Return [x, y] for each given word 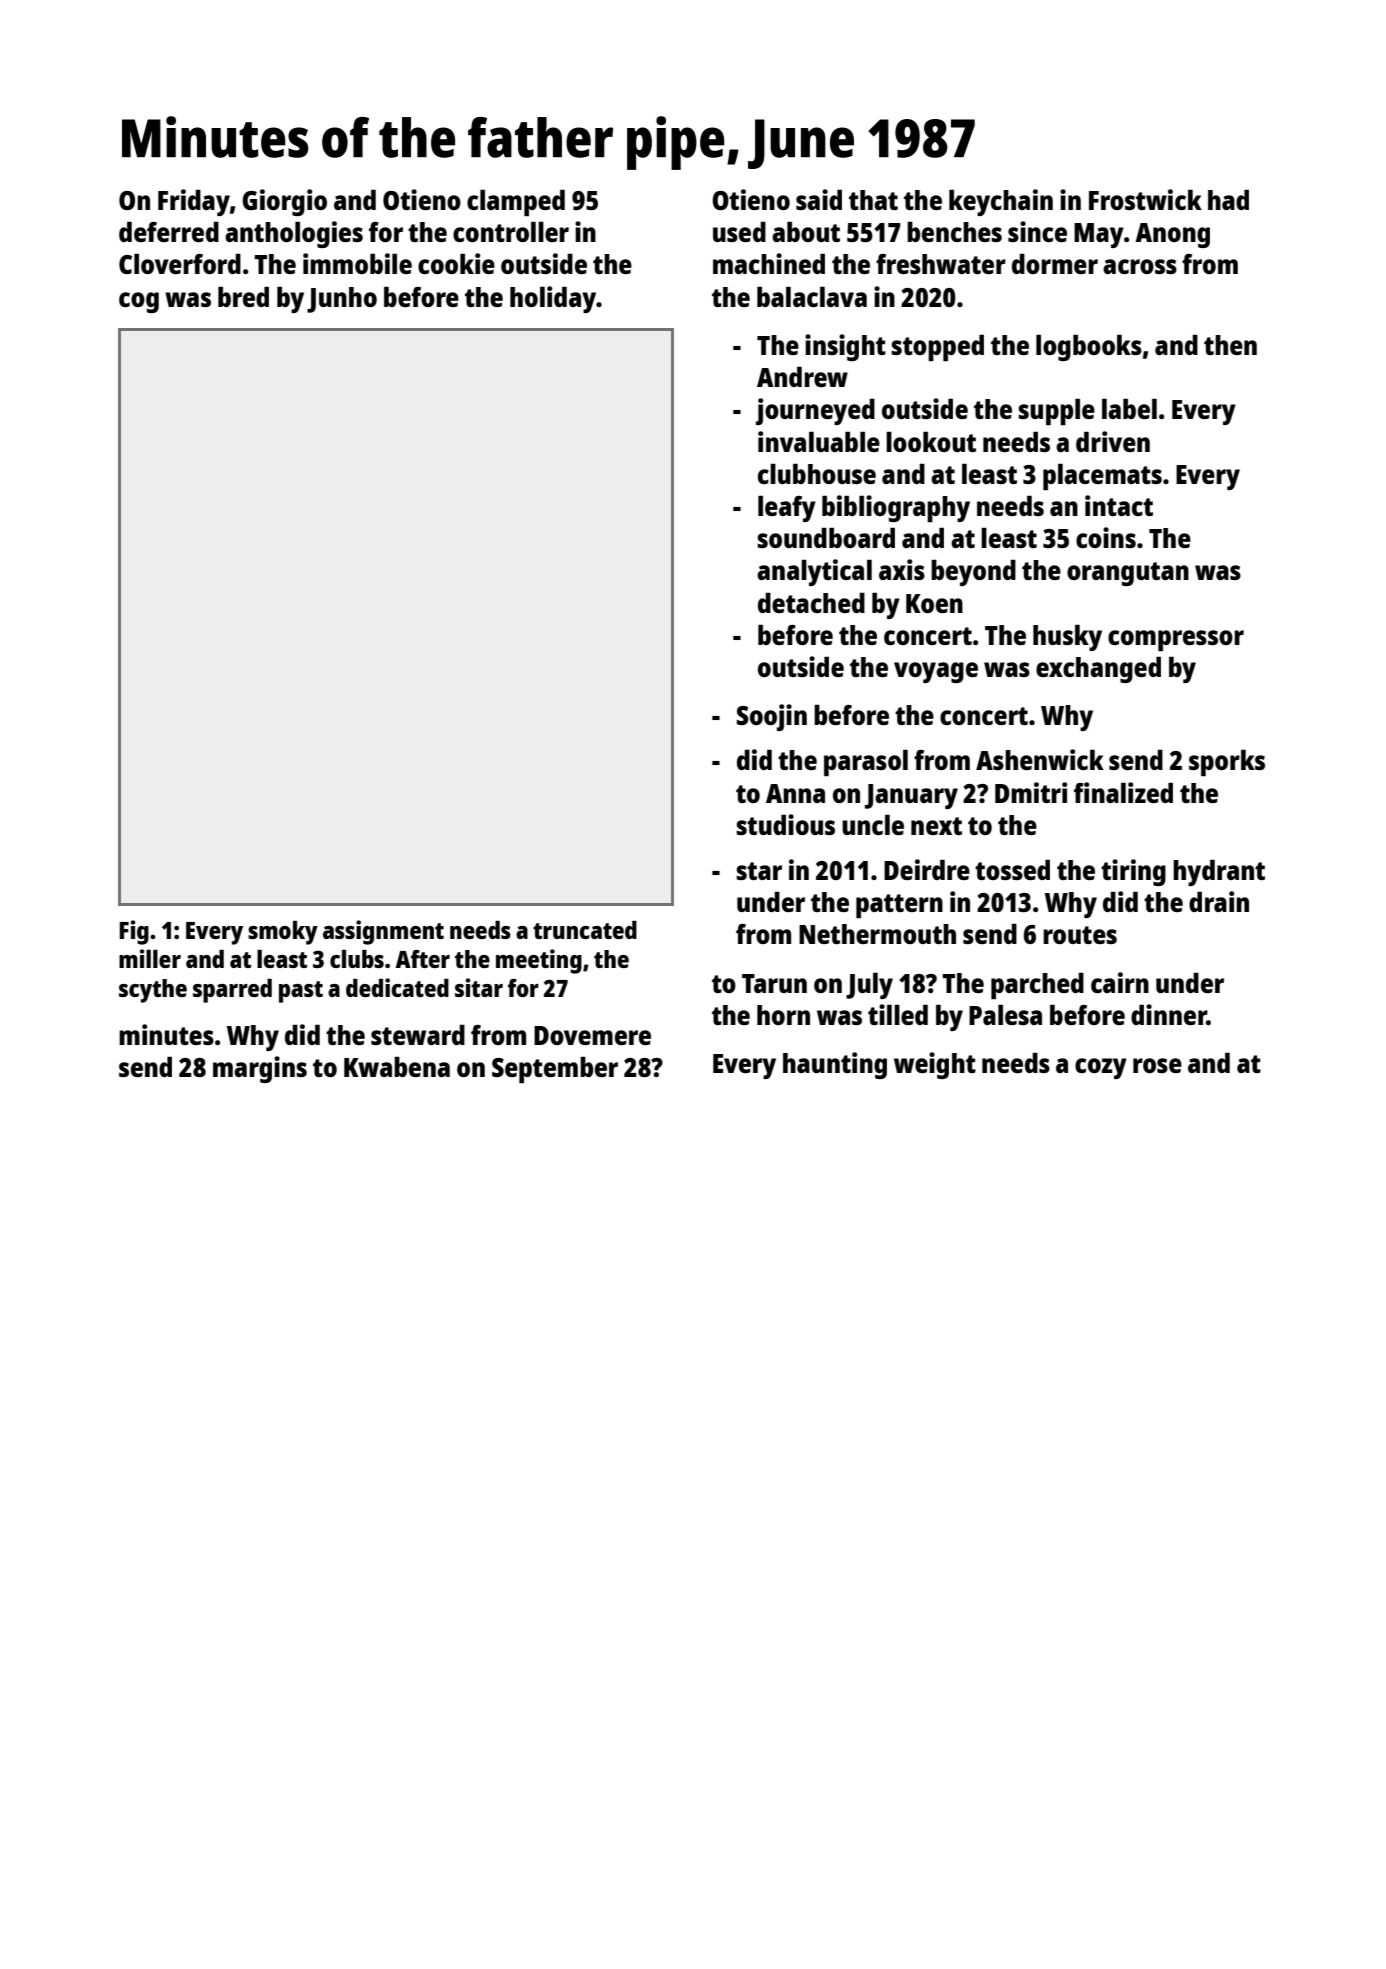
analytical [814, 572]
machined [769, 263]
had [1228, 200]
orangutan [1128, 574]
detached [811, 603]
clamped [516, 203]
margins [260, 1069]
